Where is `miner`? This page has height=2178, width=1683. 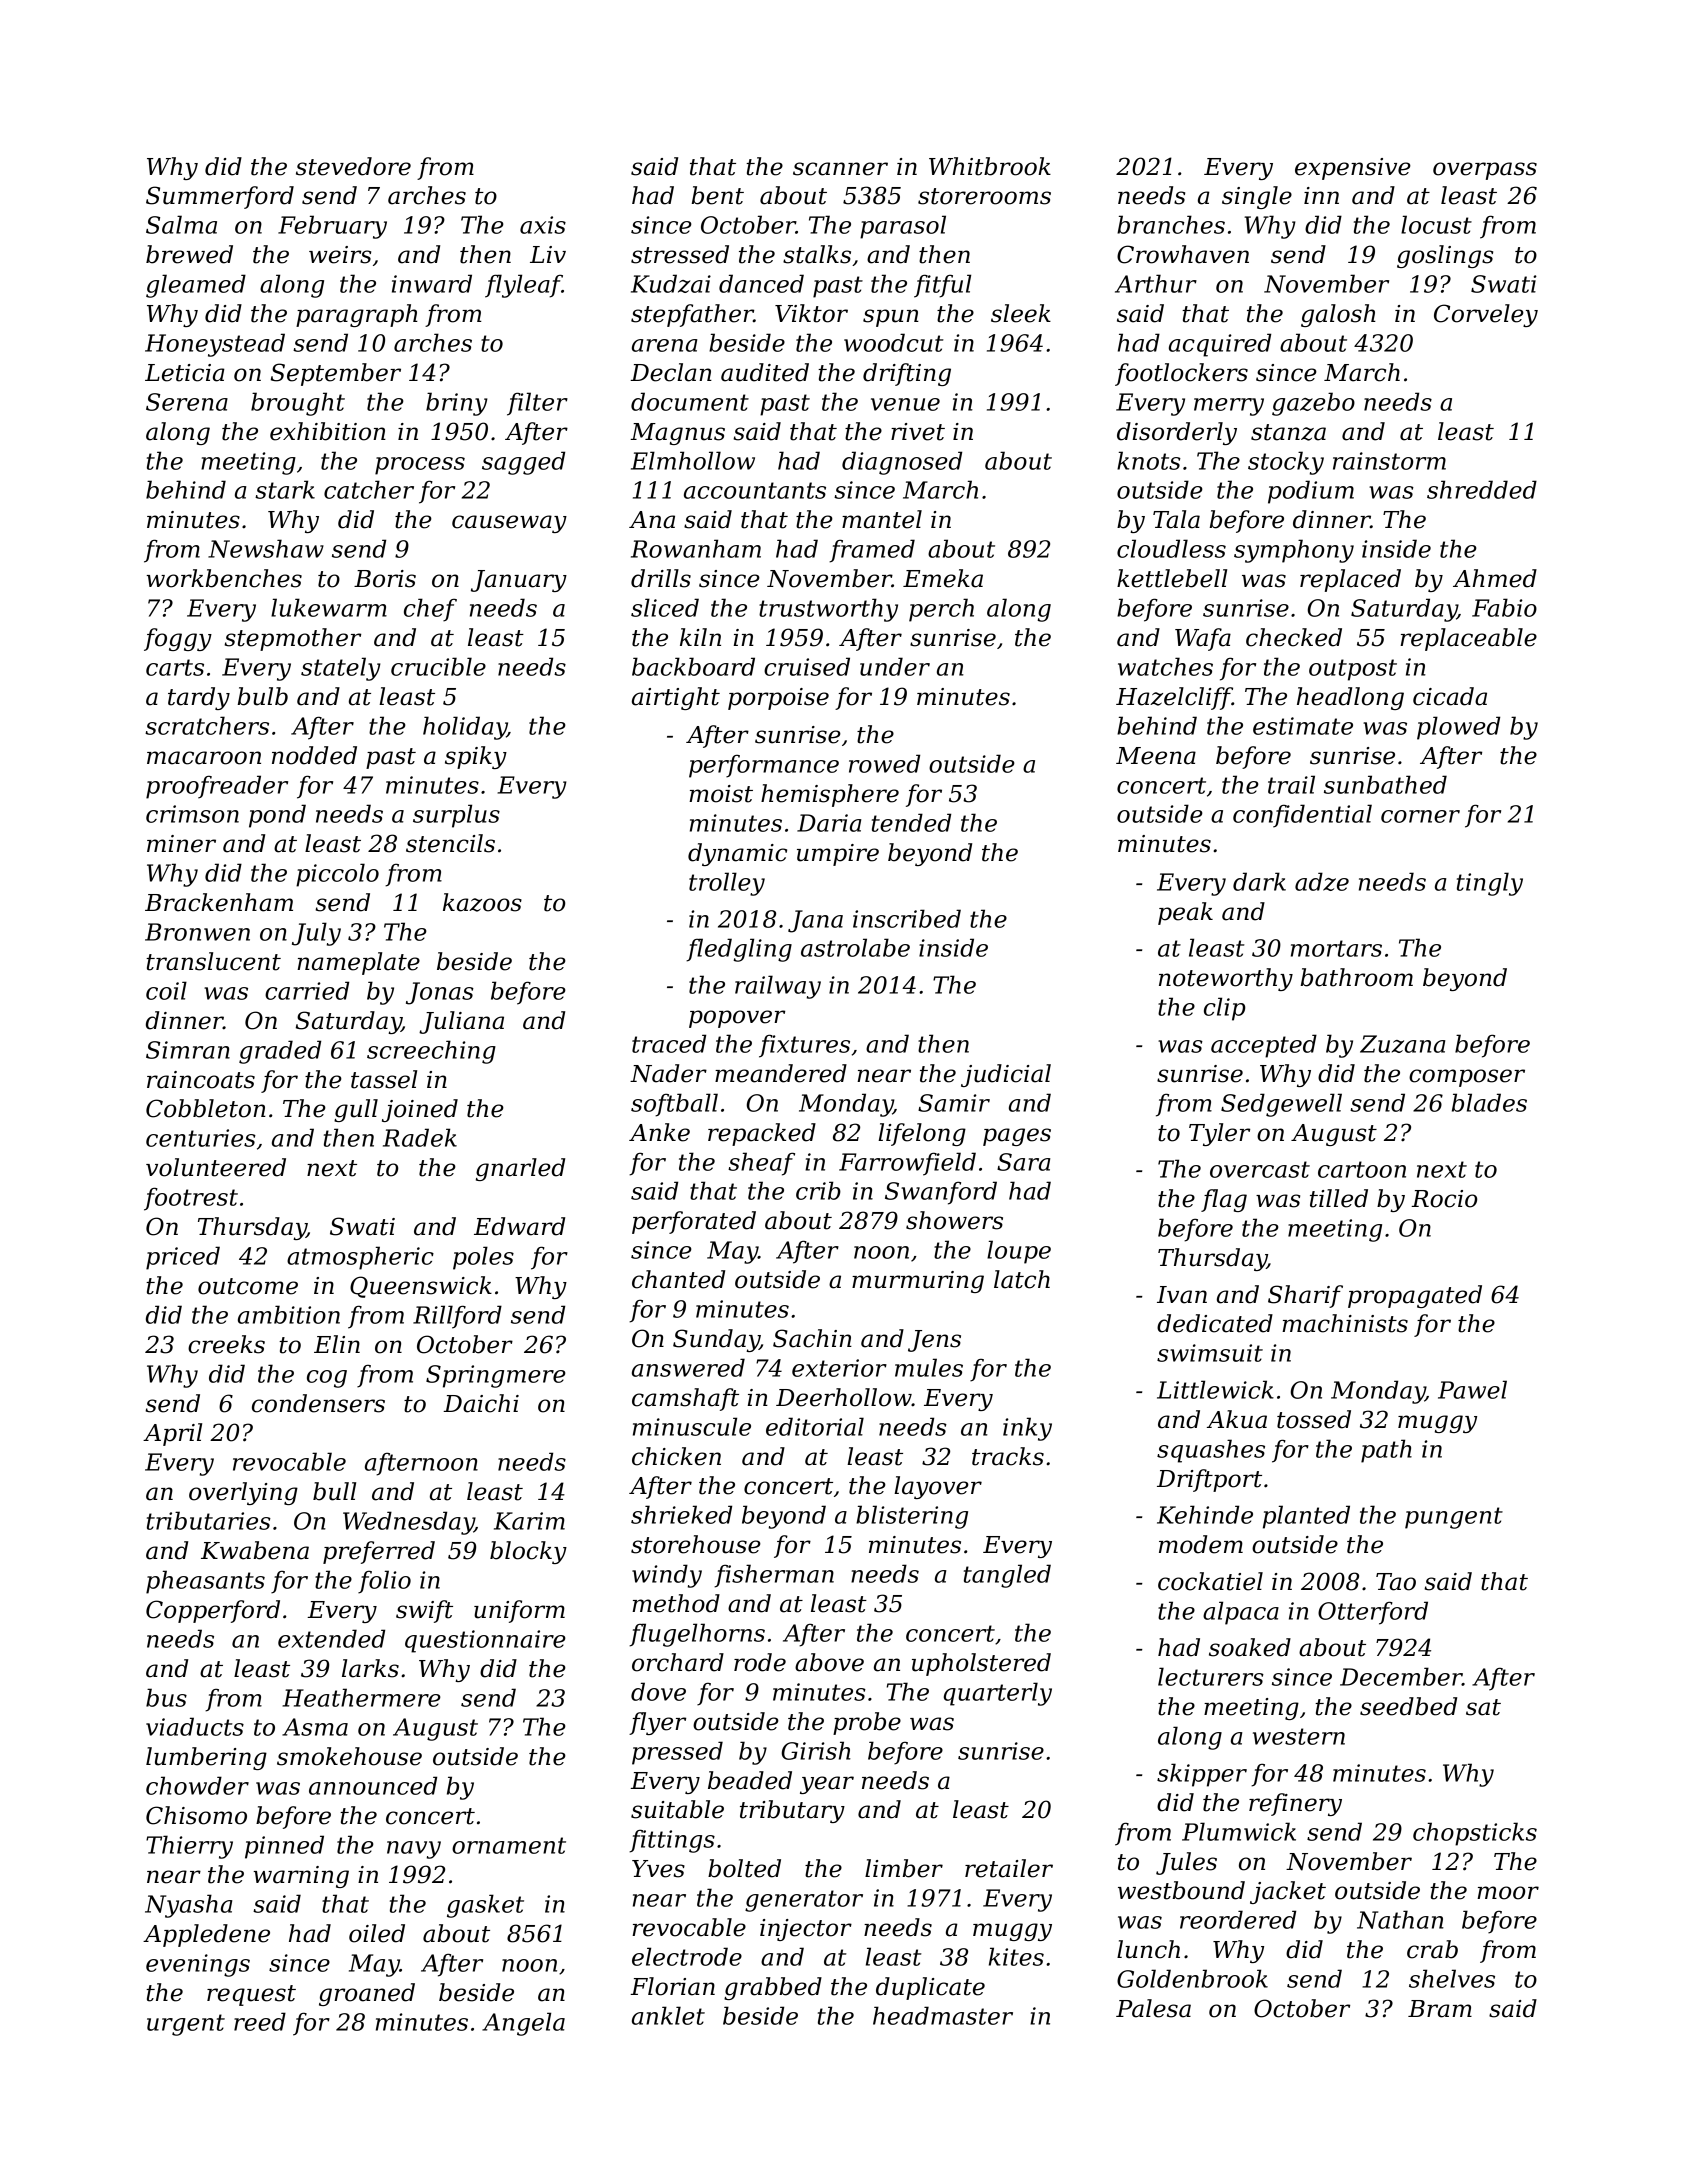 miner is located at coordinates (181, 844).
